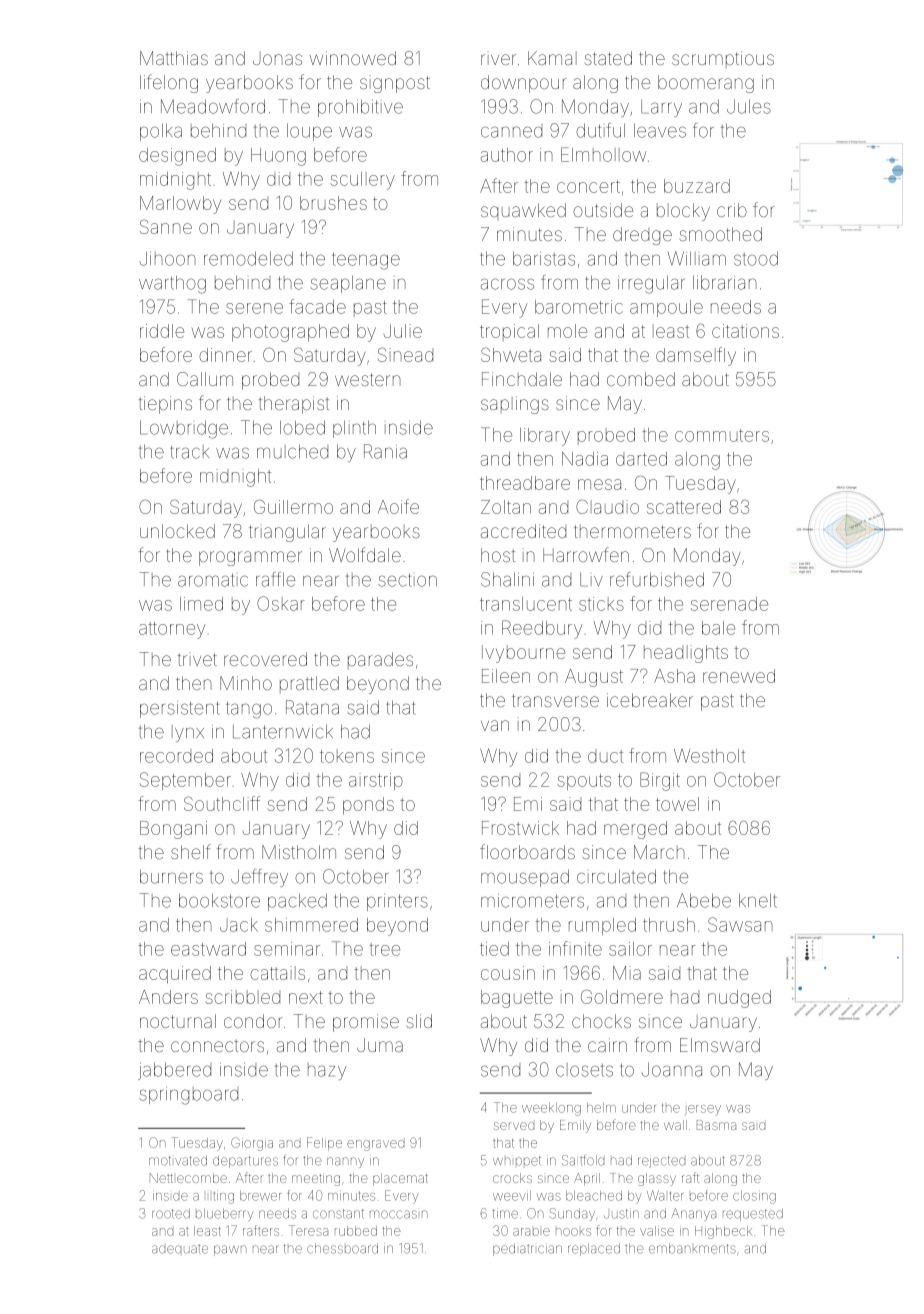 Image resolution: width=924 pixels, height=1314 pixels. What do you see at coordinates (384, 949) in the screenshot?
I see `tree` at bounding box center [384, 949].
